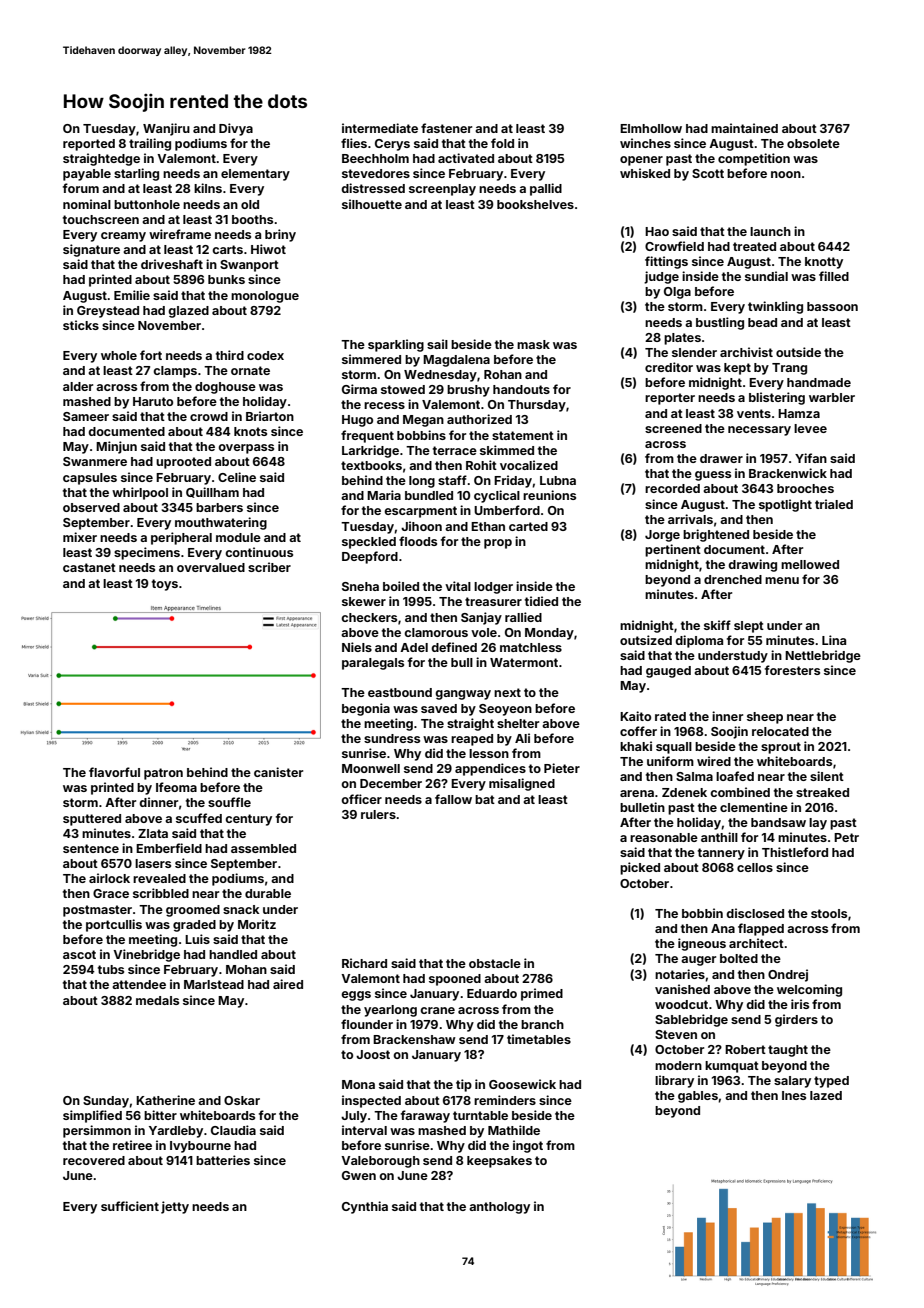 The width and height of the screenshot is (924, 1308). Describe the element at coordinates (439, 708) in the screenshot. I see `saved` at that location.
